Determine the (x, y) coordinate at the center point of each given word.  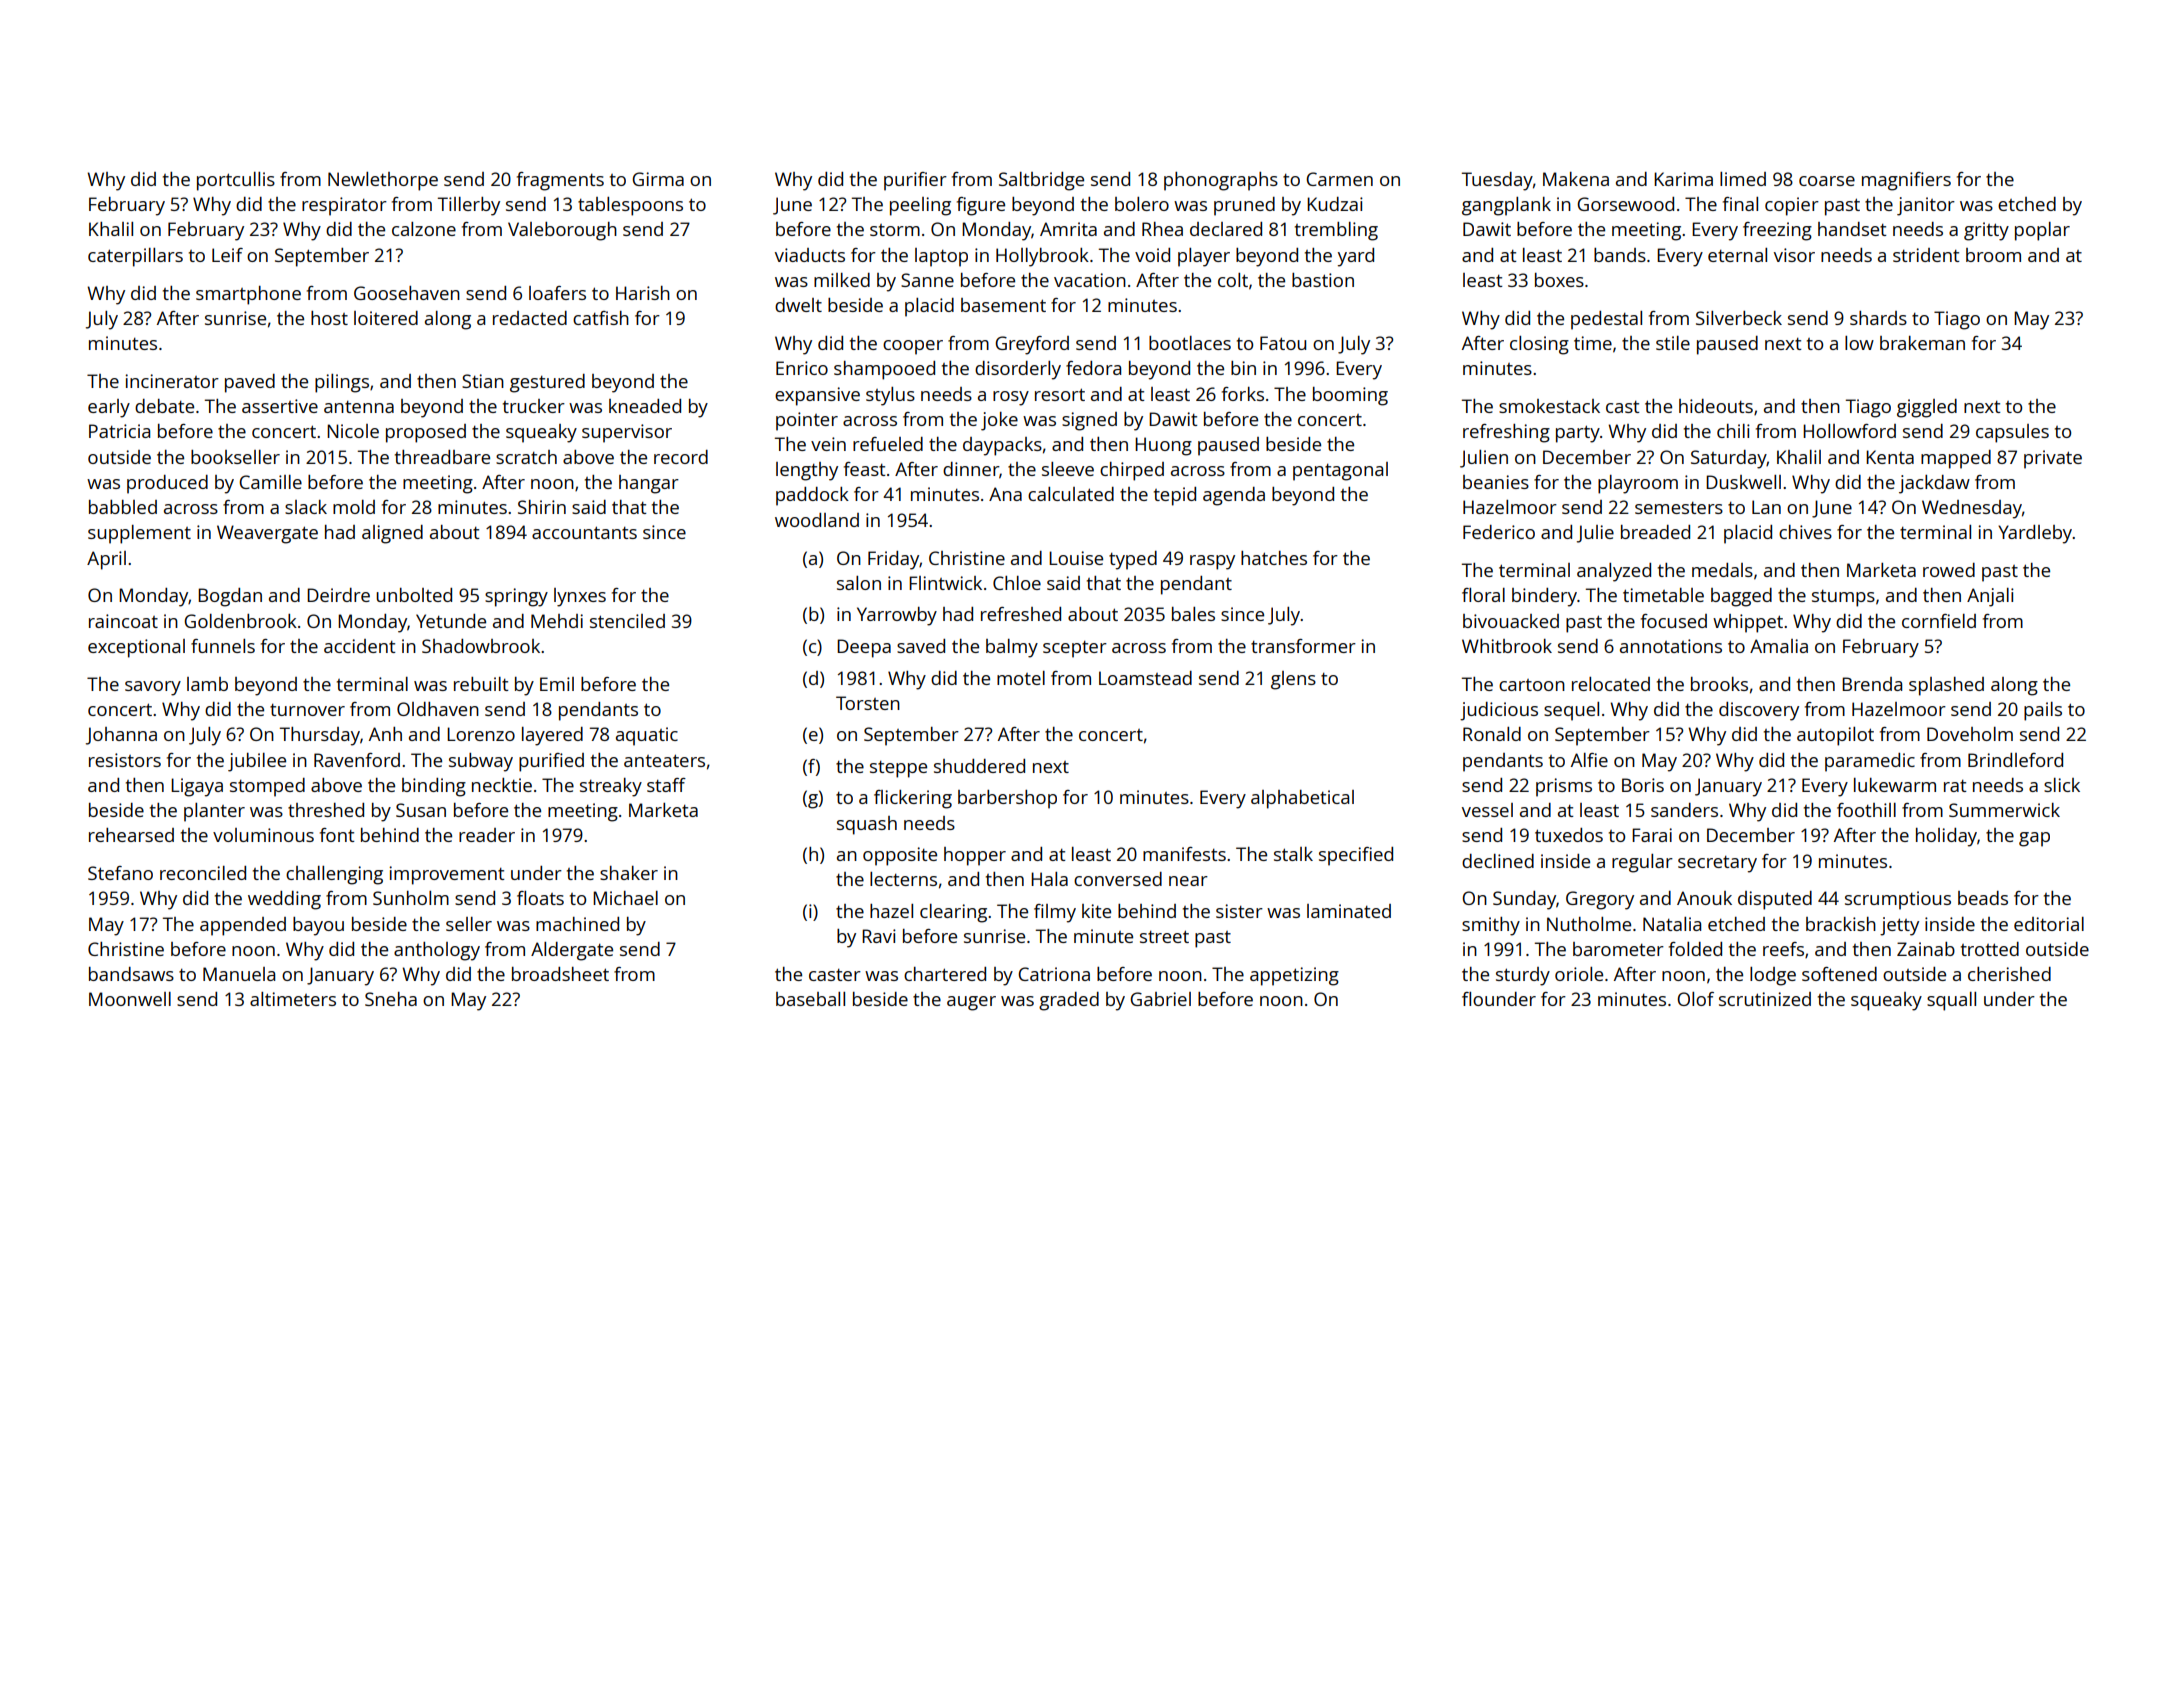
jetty (1899, 926)
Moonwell (130, 999)
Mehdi (557, 621)
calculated (1071, 494)
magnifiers (1906, 181)
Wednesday (1972, 509)
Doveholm (1970, 734)
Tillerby (469, 206)
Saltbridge (1041, 181)
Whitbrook (1507, 646)
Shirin (542, 507)
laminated (1349, 911)
